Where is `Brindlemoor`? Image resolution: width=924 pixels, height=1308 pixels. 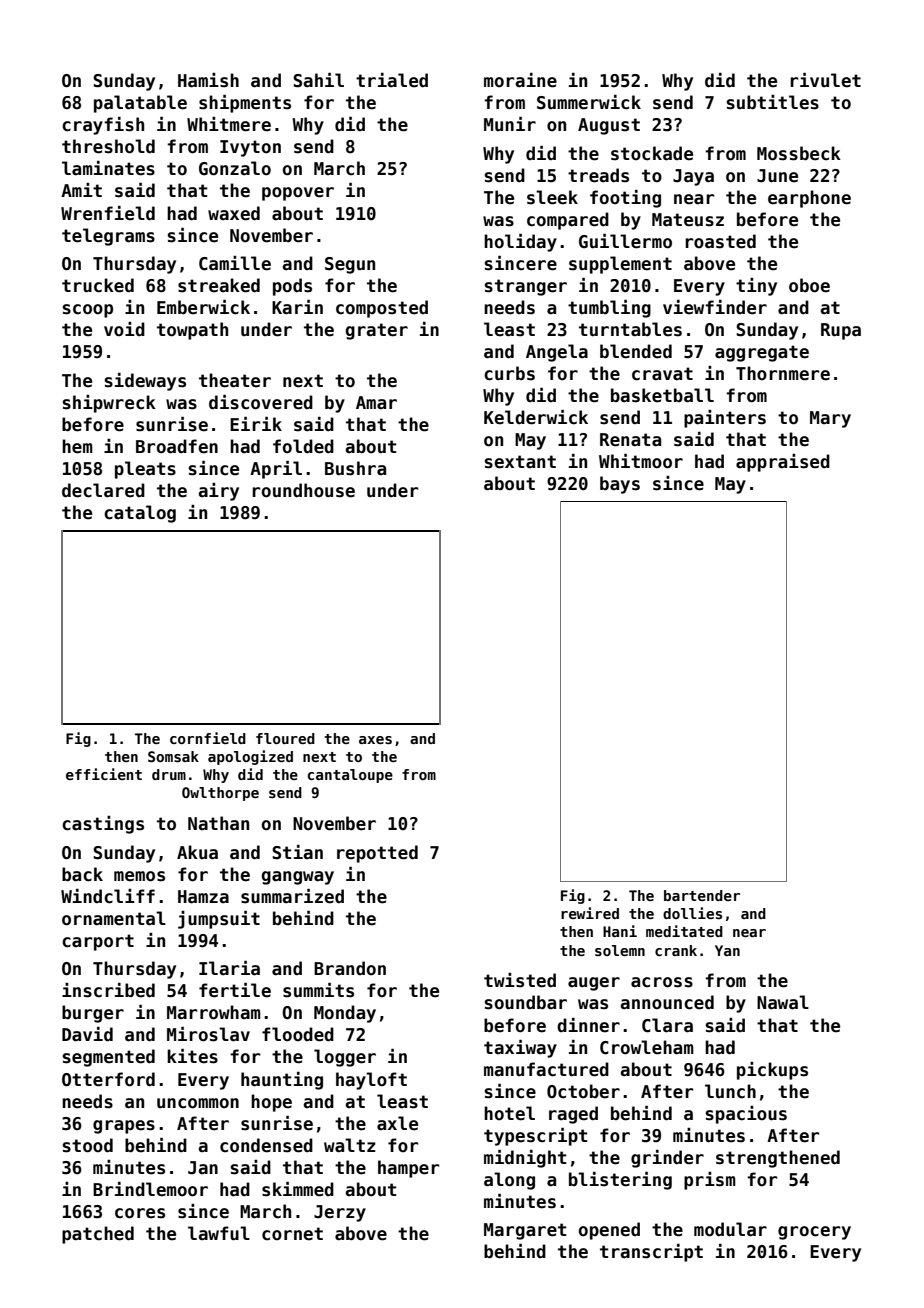 Brindlemoor is located at coordinates (150, 1189).
